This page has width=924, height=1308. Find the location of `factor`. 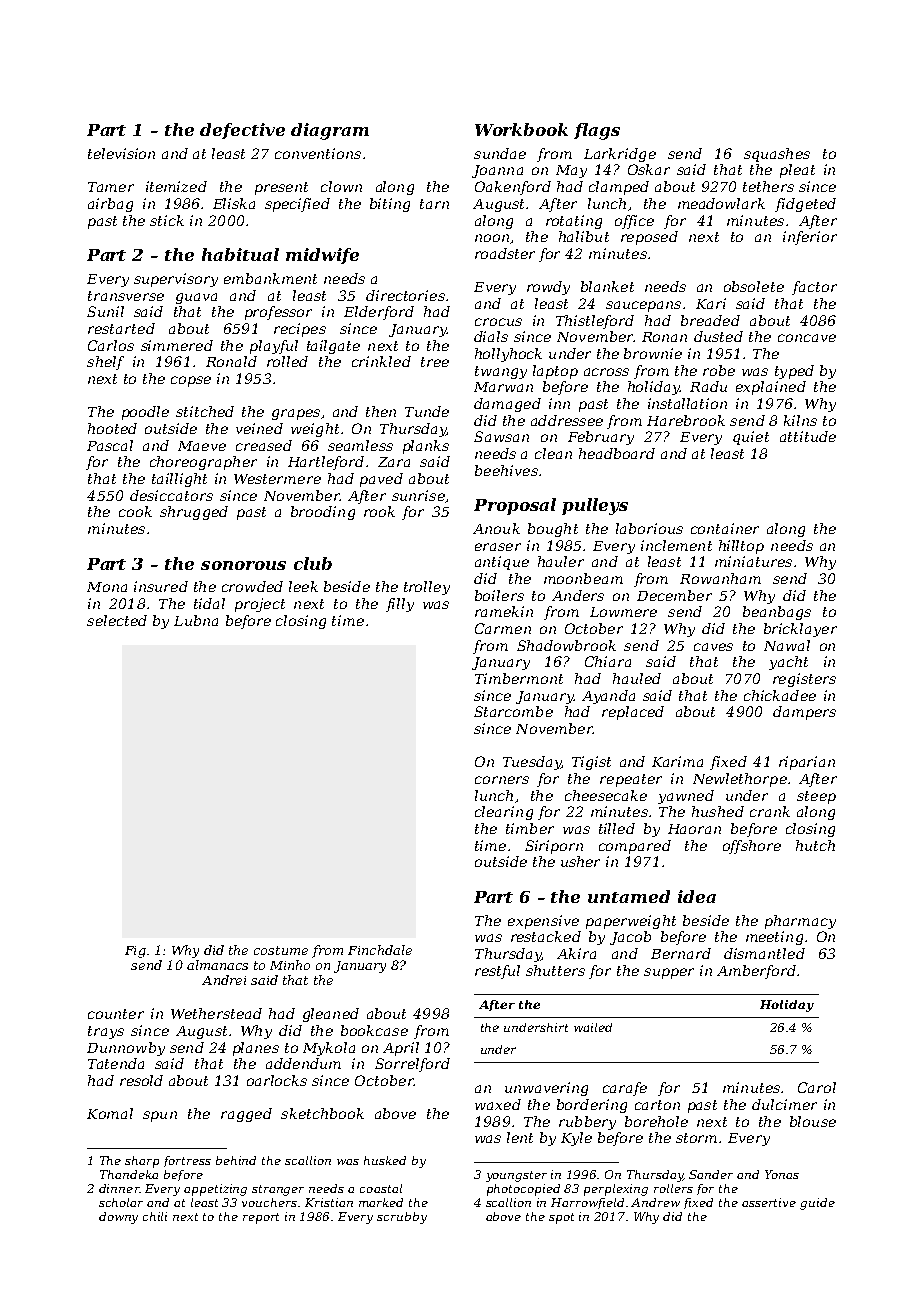

factor is located at coordinates (814, 288).
